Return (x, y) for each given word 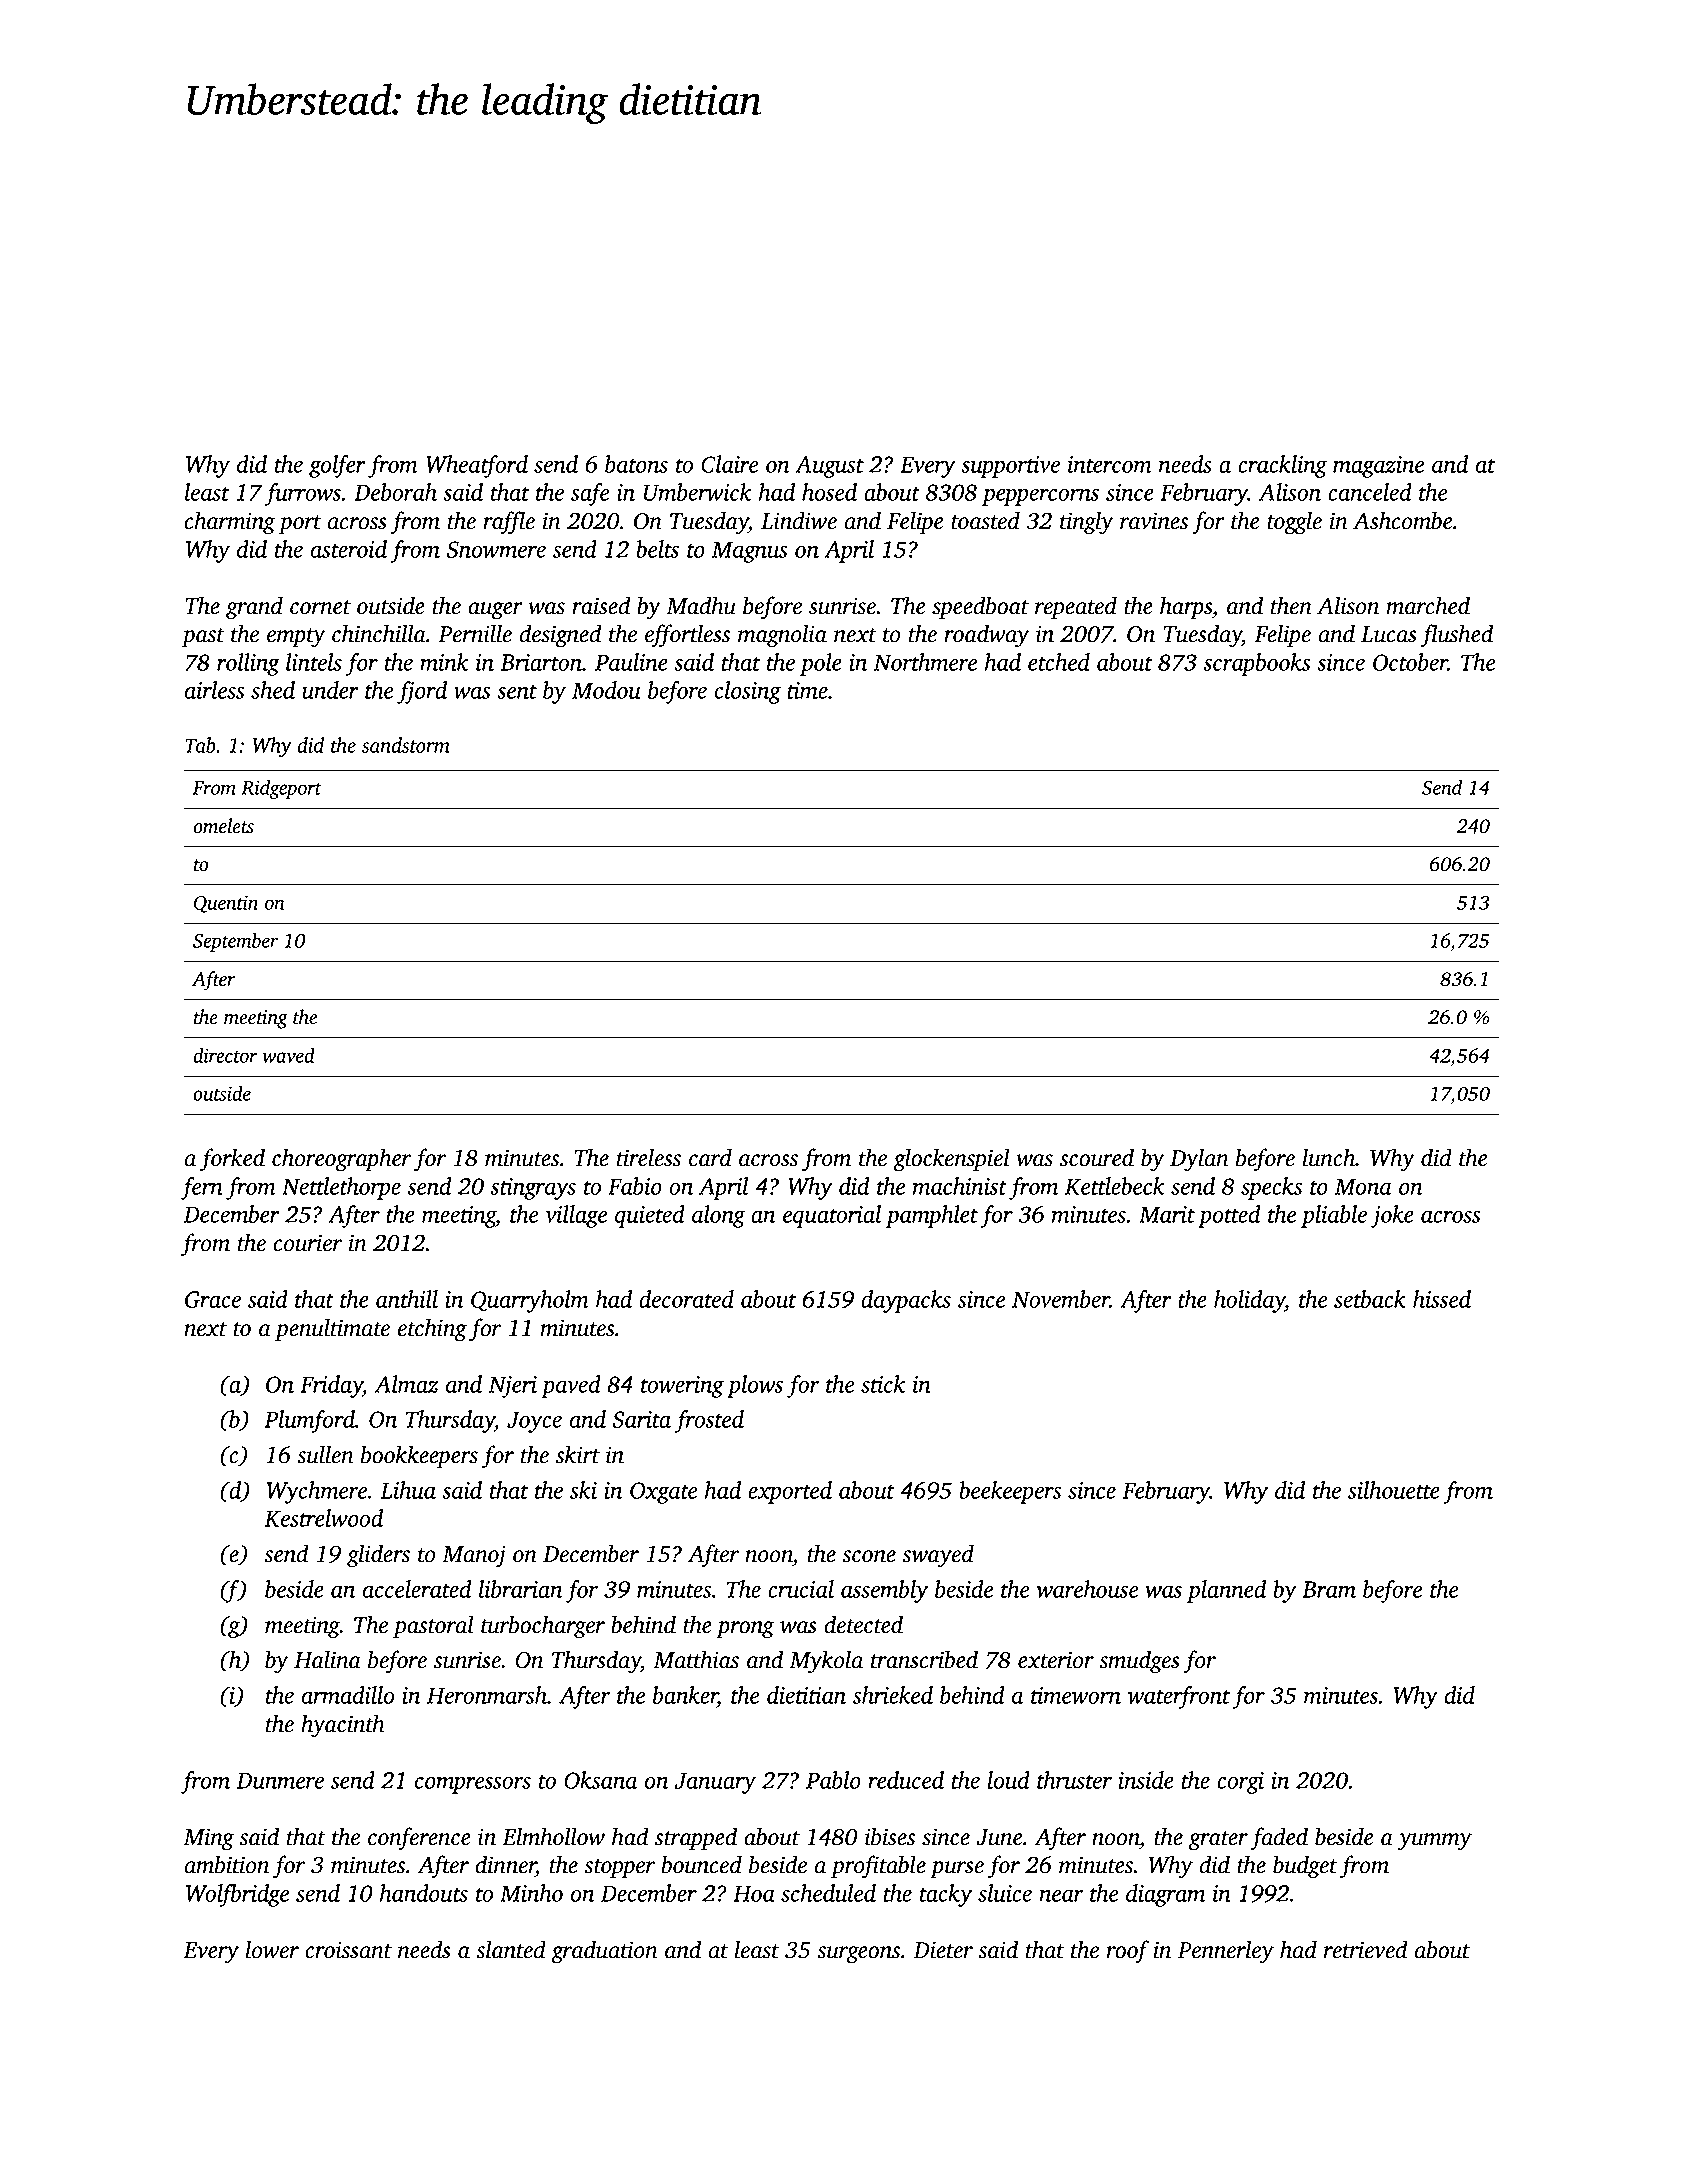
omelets (223, 826)
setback (1370, 1299)
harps (1186, 607)
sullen (325, 1454)
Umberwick (697, 492)
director (225, 1055)
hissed (1442, 1299)
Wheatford (477, 466)
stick (883, 1384)
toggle (1294, 523)
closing (747, 692)
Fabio (635, 1186)
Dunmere (280, 1780)
